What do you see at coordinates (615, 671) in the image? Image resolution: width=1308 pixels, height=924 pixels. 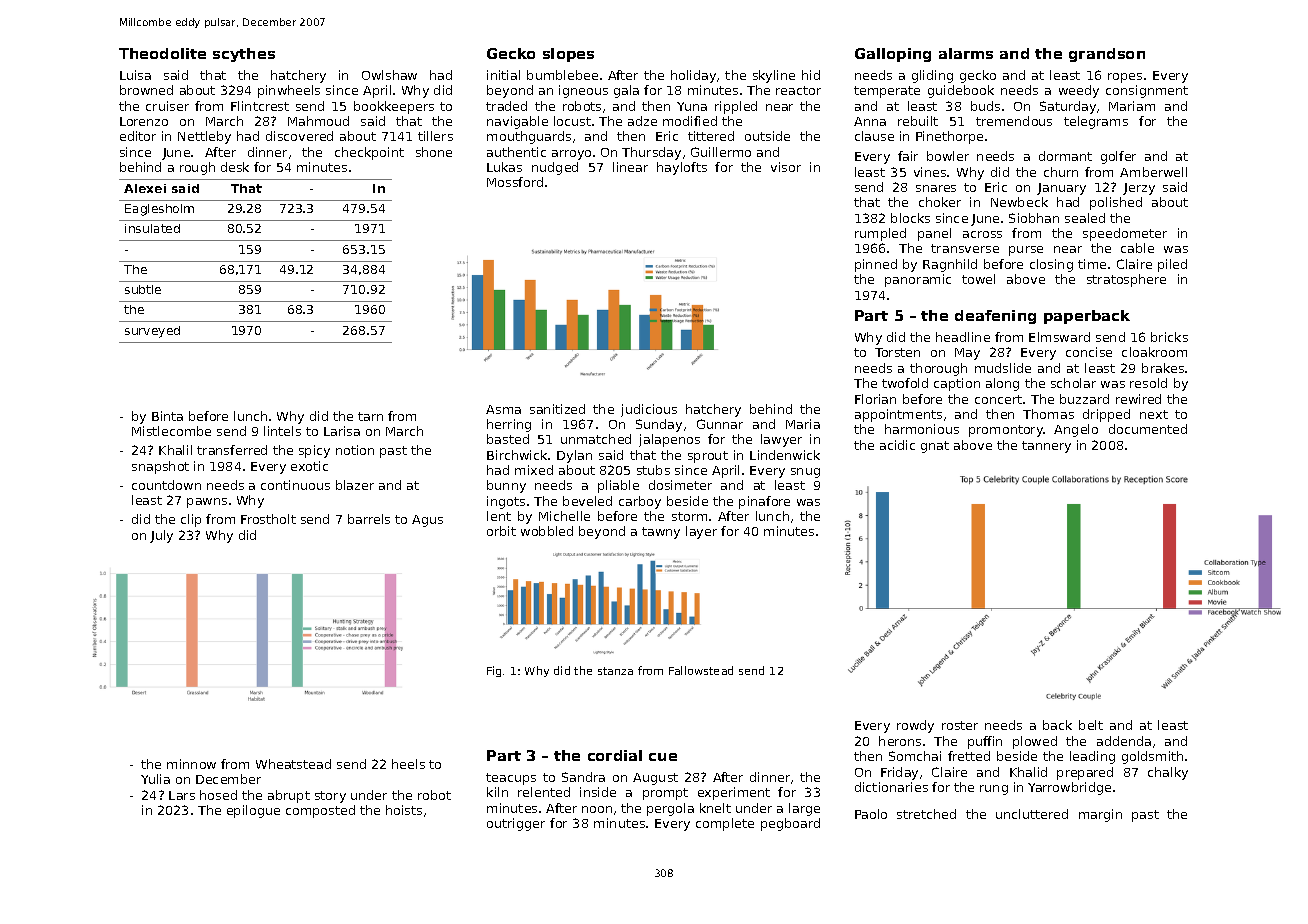 I see `stanza` at bounding box center [615, 671].
